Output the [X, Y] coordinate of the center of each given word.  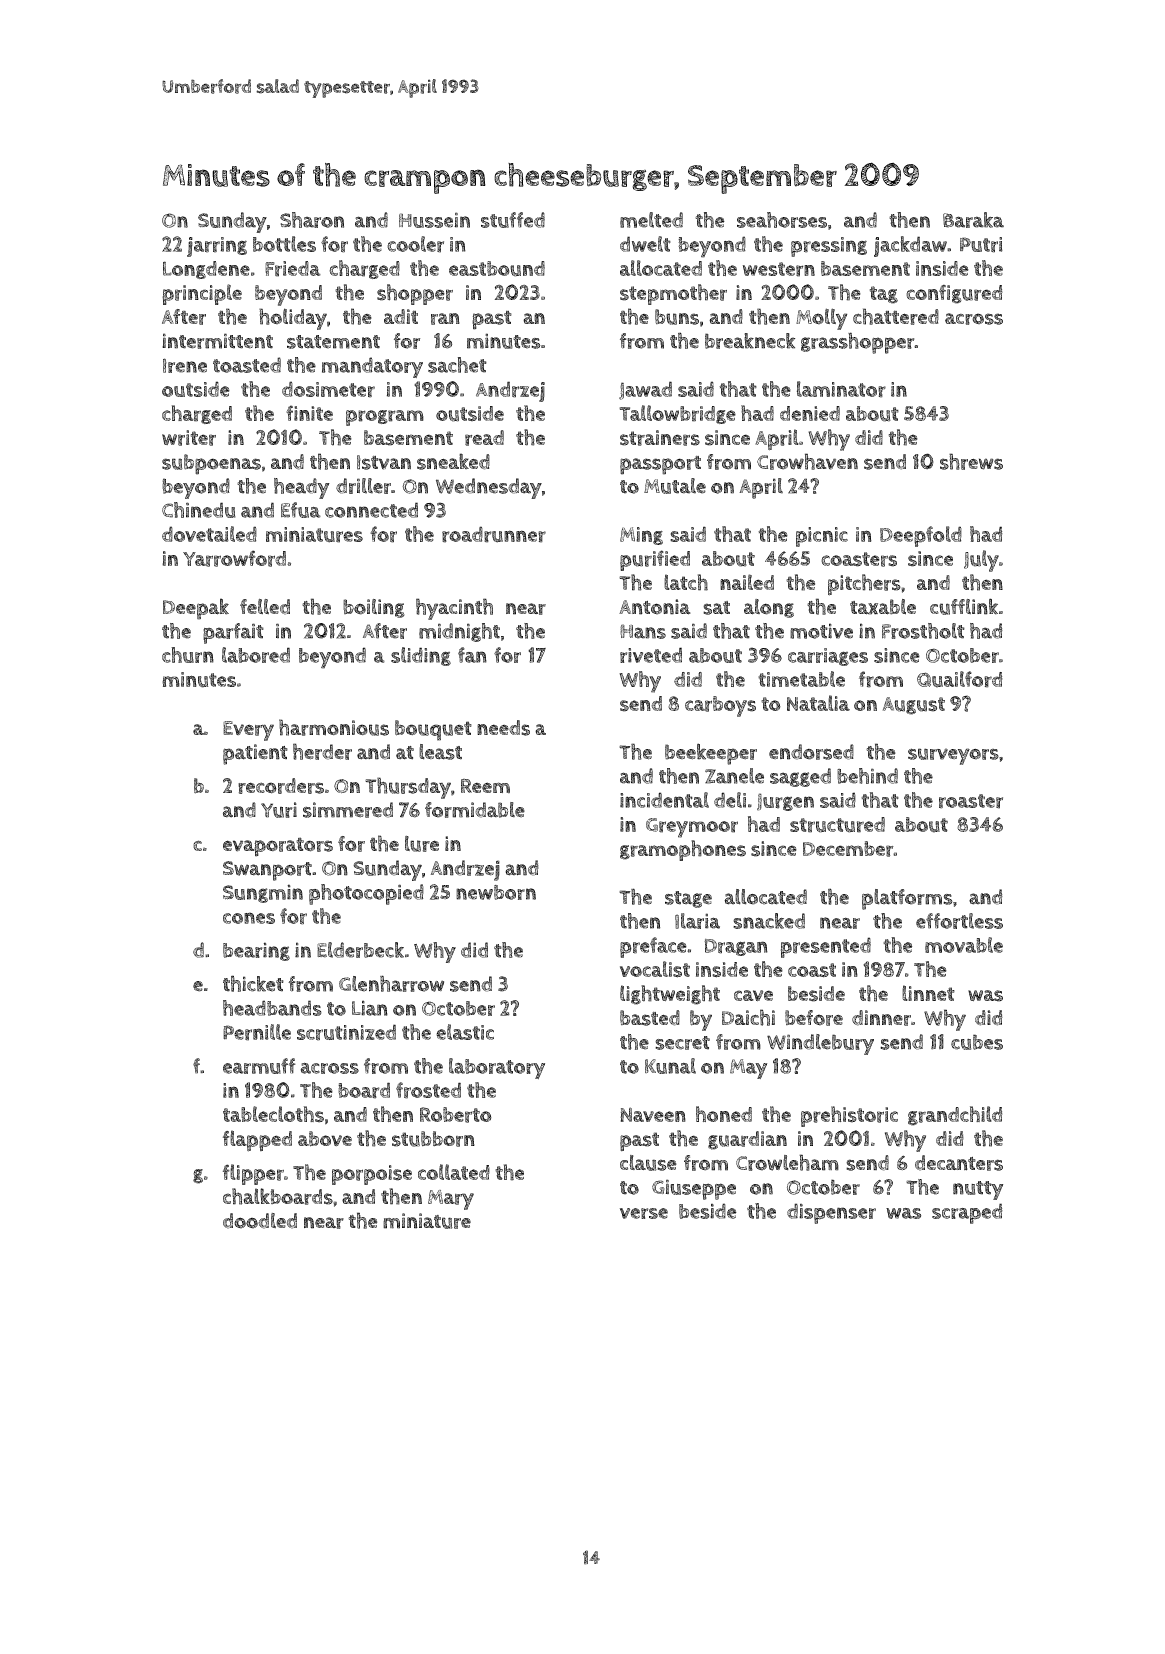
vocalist [655, 969]
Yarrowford [234, 558]
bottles [284, 244]
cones [249, 918]
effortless [959, 921]
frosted [428, 1090]
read [484, 438]
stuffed [513, 220]
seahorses [782, 220]
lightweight [670, 995]
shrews [971, 461]
